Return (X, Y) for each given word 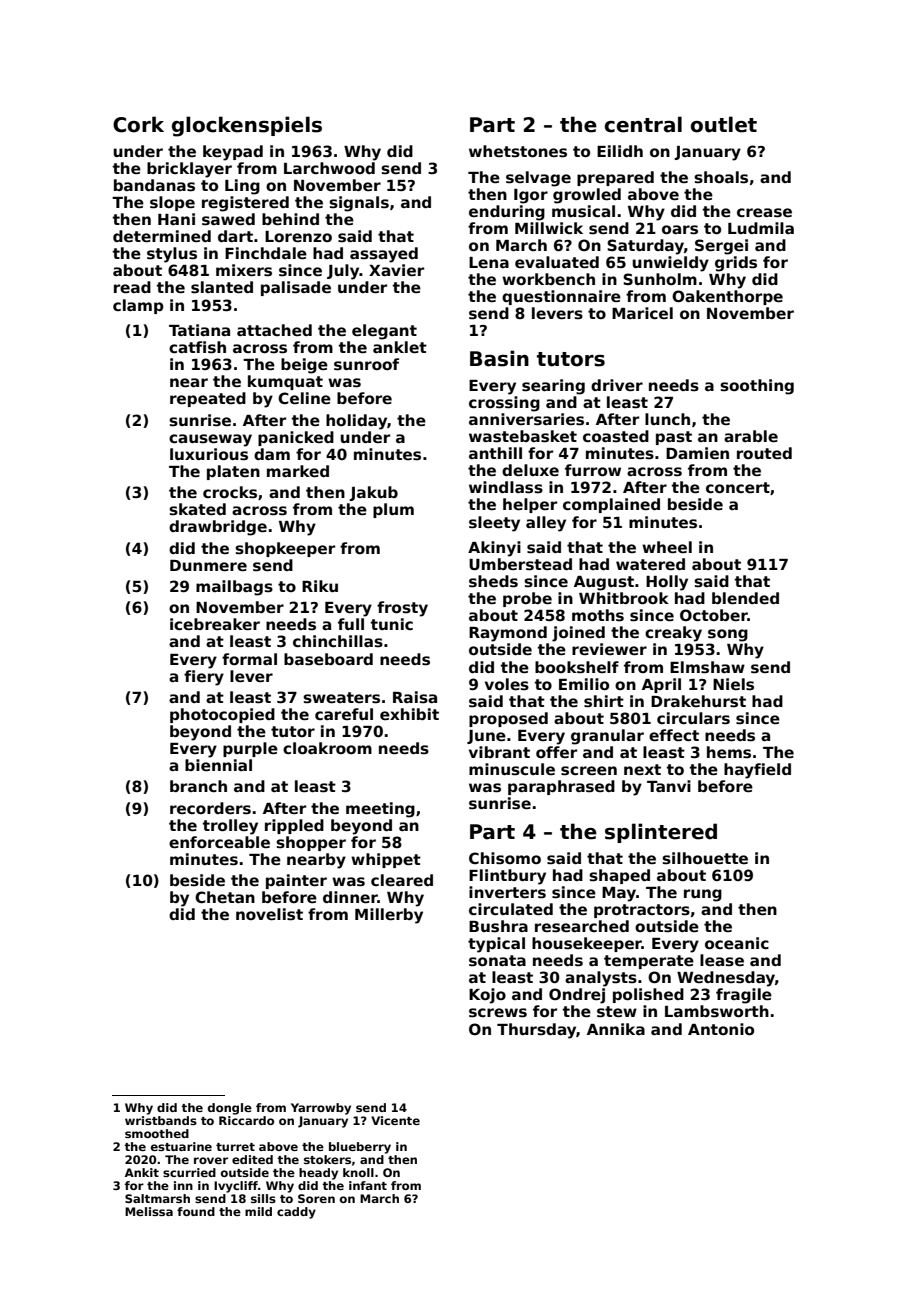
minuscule (512, 769)
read (132, 287)
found (196, 1211)
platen (233, 472)
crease (764, 213)
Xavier (396, 270)
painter (296, 881)
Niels (733, 684)
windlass (506, 487)
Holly (667, 583)
